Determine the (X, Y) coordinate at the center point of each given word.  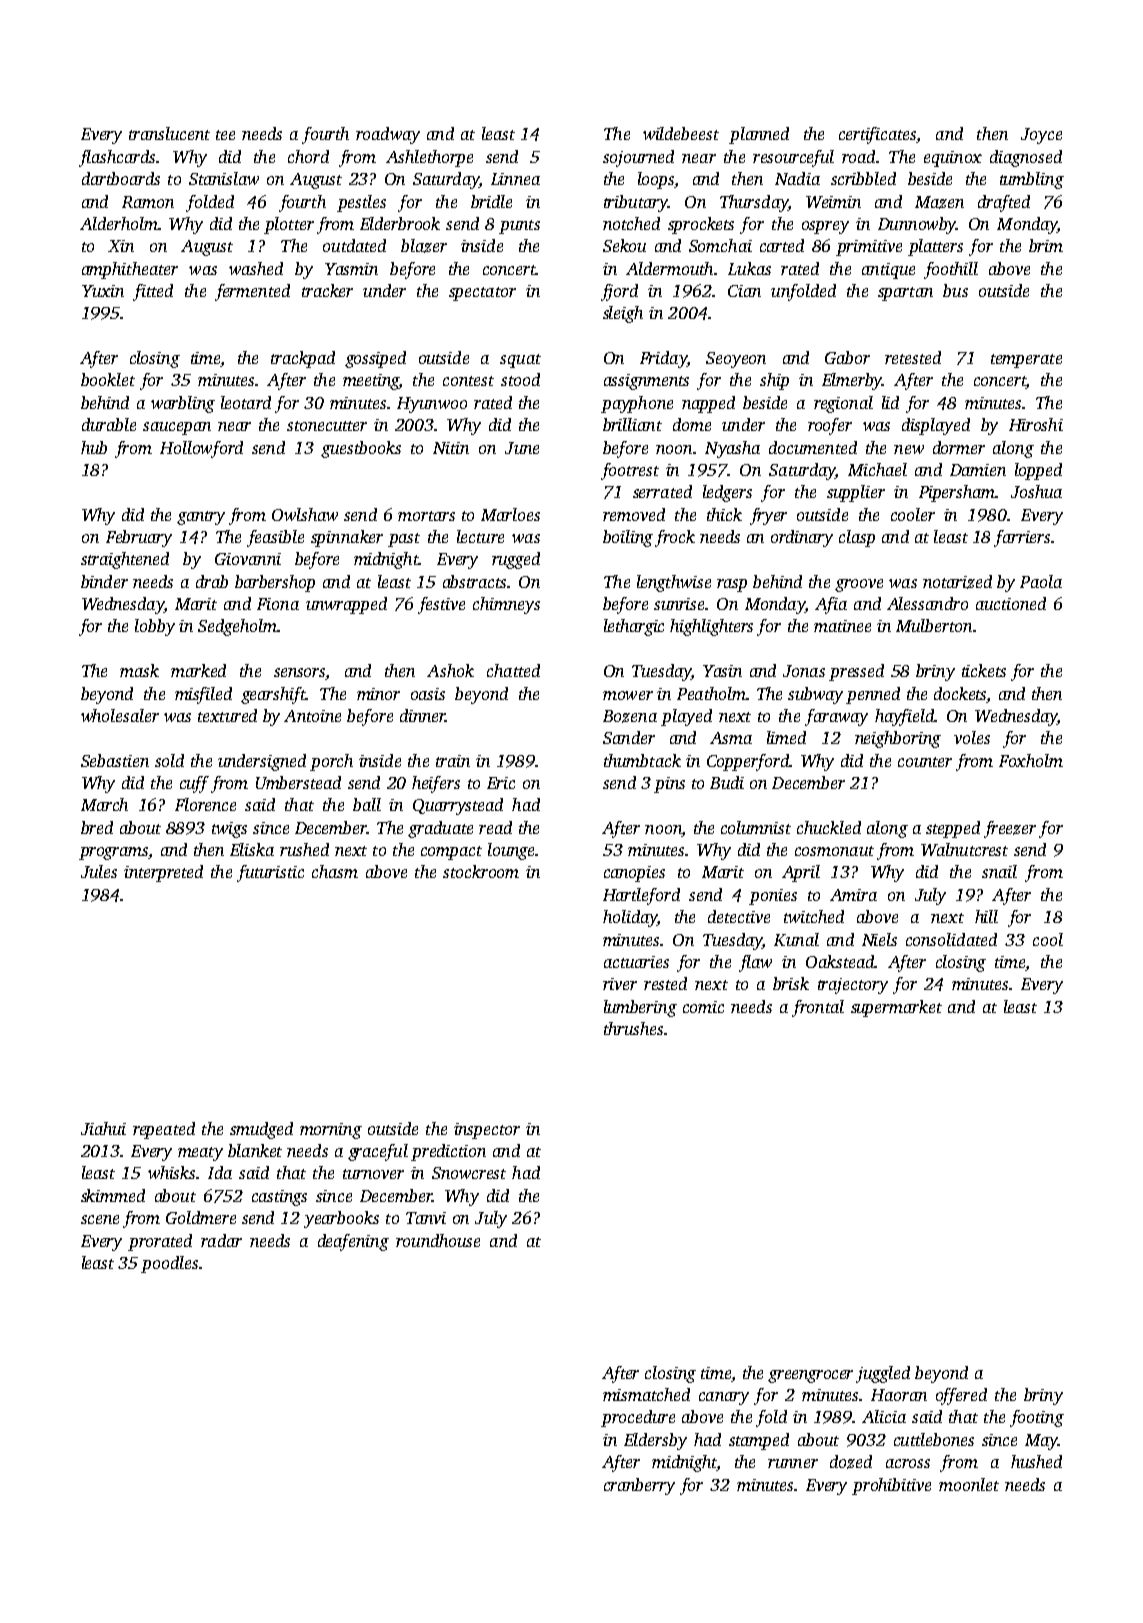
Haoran (899, 1395)
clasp (857, 538)
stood (520, 379)
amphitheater (130, 270)
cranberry (639, 1486)
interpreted (163, 873)
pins (669, 785)
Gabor (847, 357)
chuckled (829, 827)
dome (692, 424)
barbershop (275, 583)
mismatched (646, 1394)
